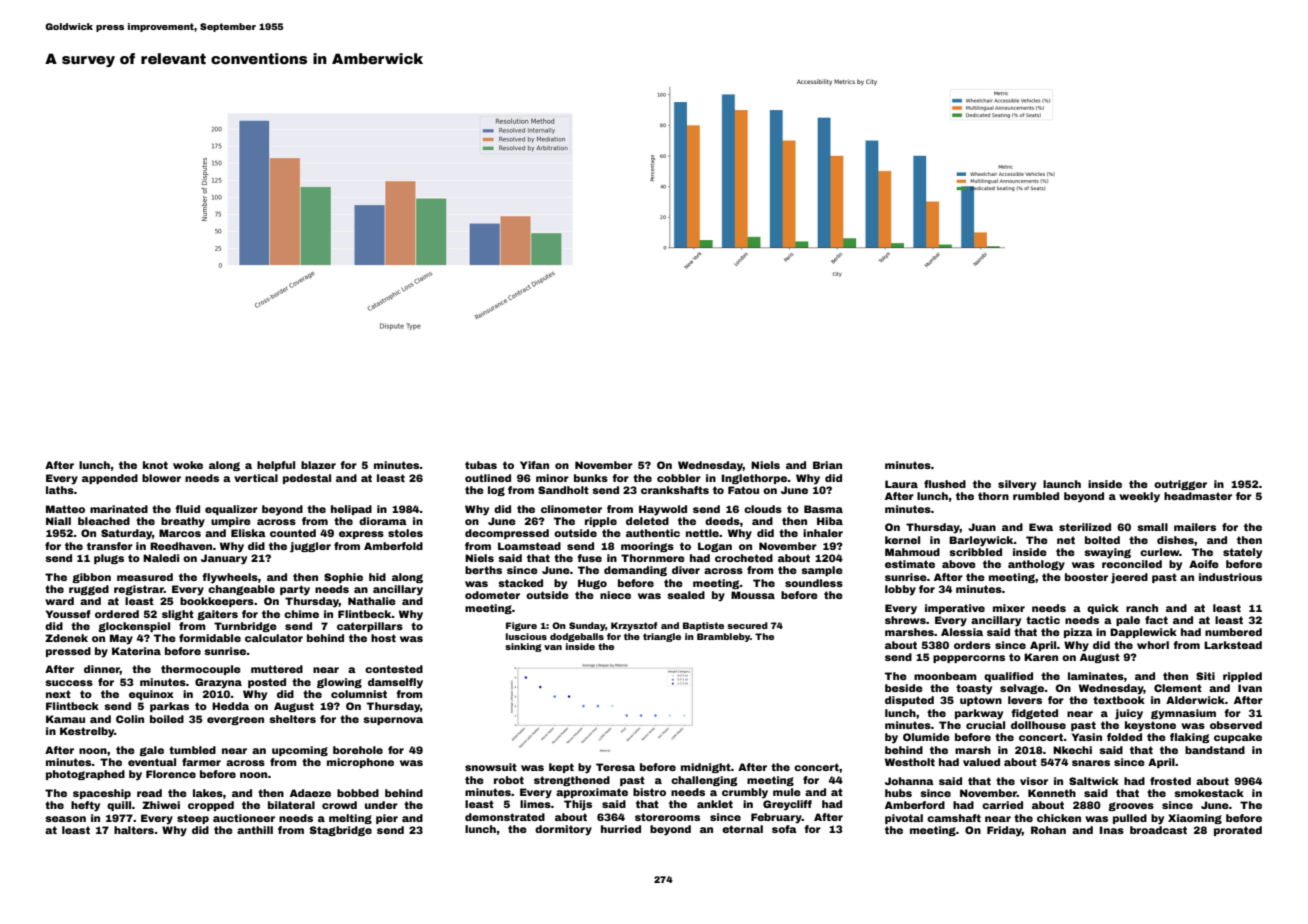 The width and height of the page is (1308, 924). I want to click on eternal, so click(742, 829).
